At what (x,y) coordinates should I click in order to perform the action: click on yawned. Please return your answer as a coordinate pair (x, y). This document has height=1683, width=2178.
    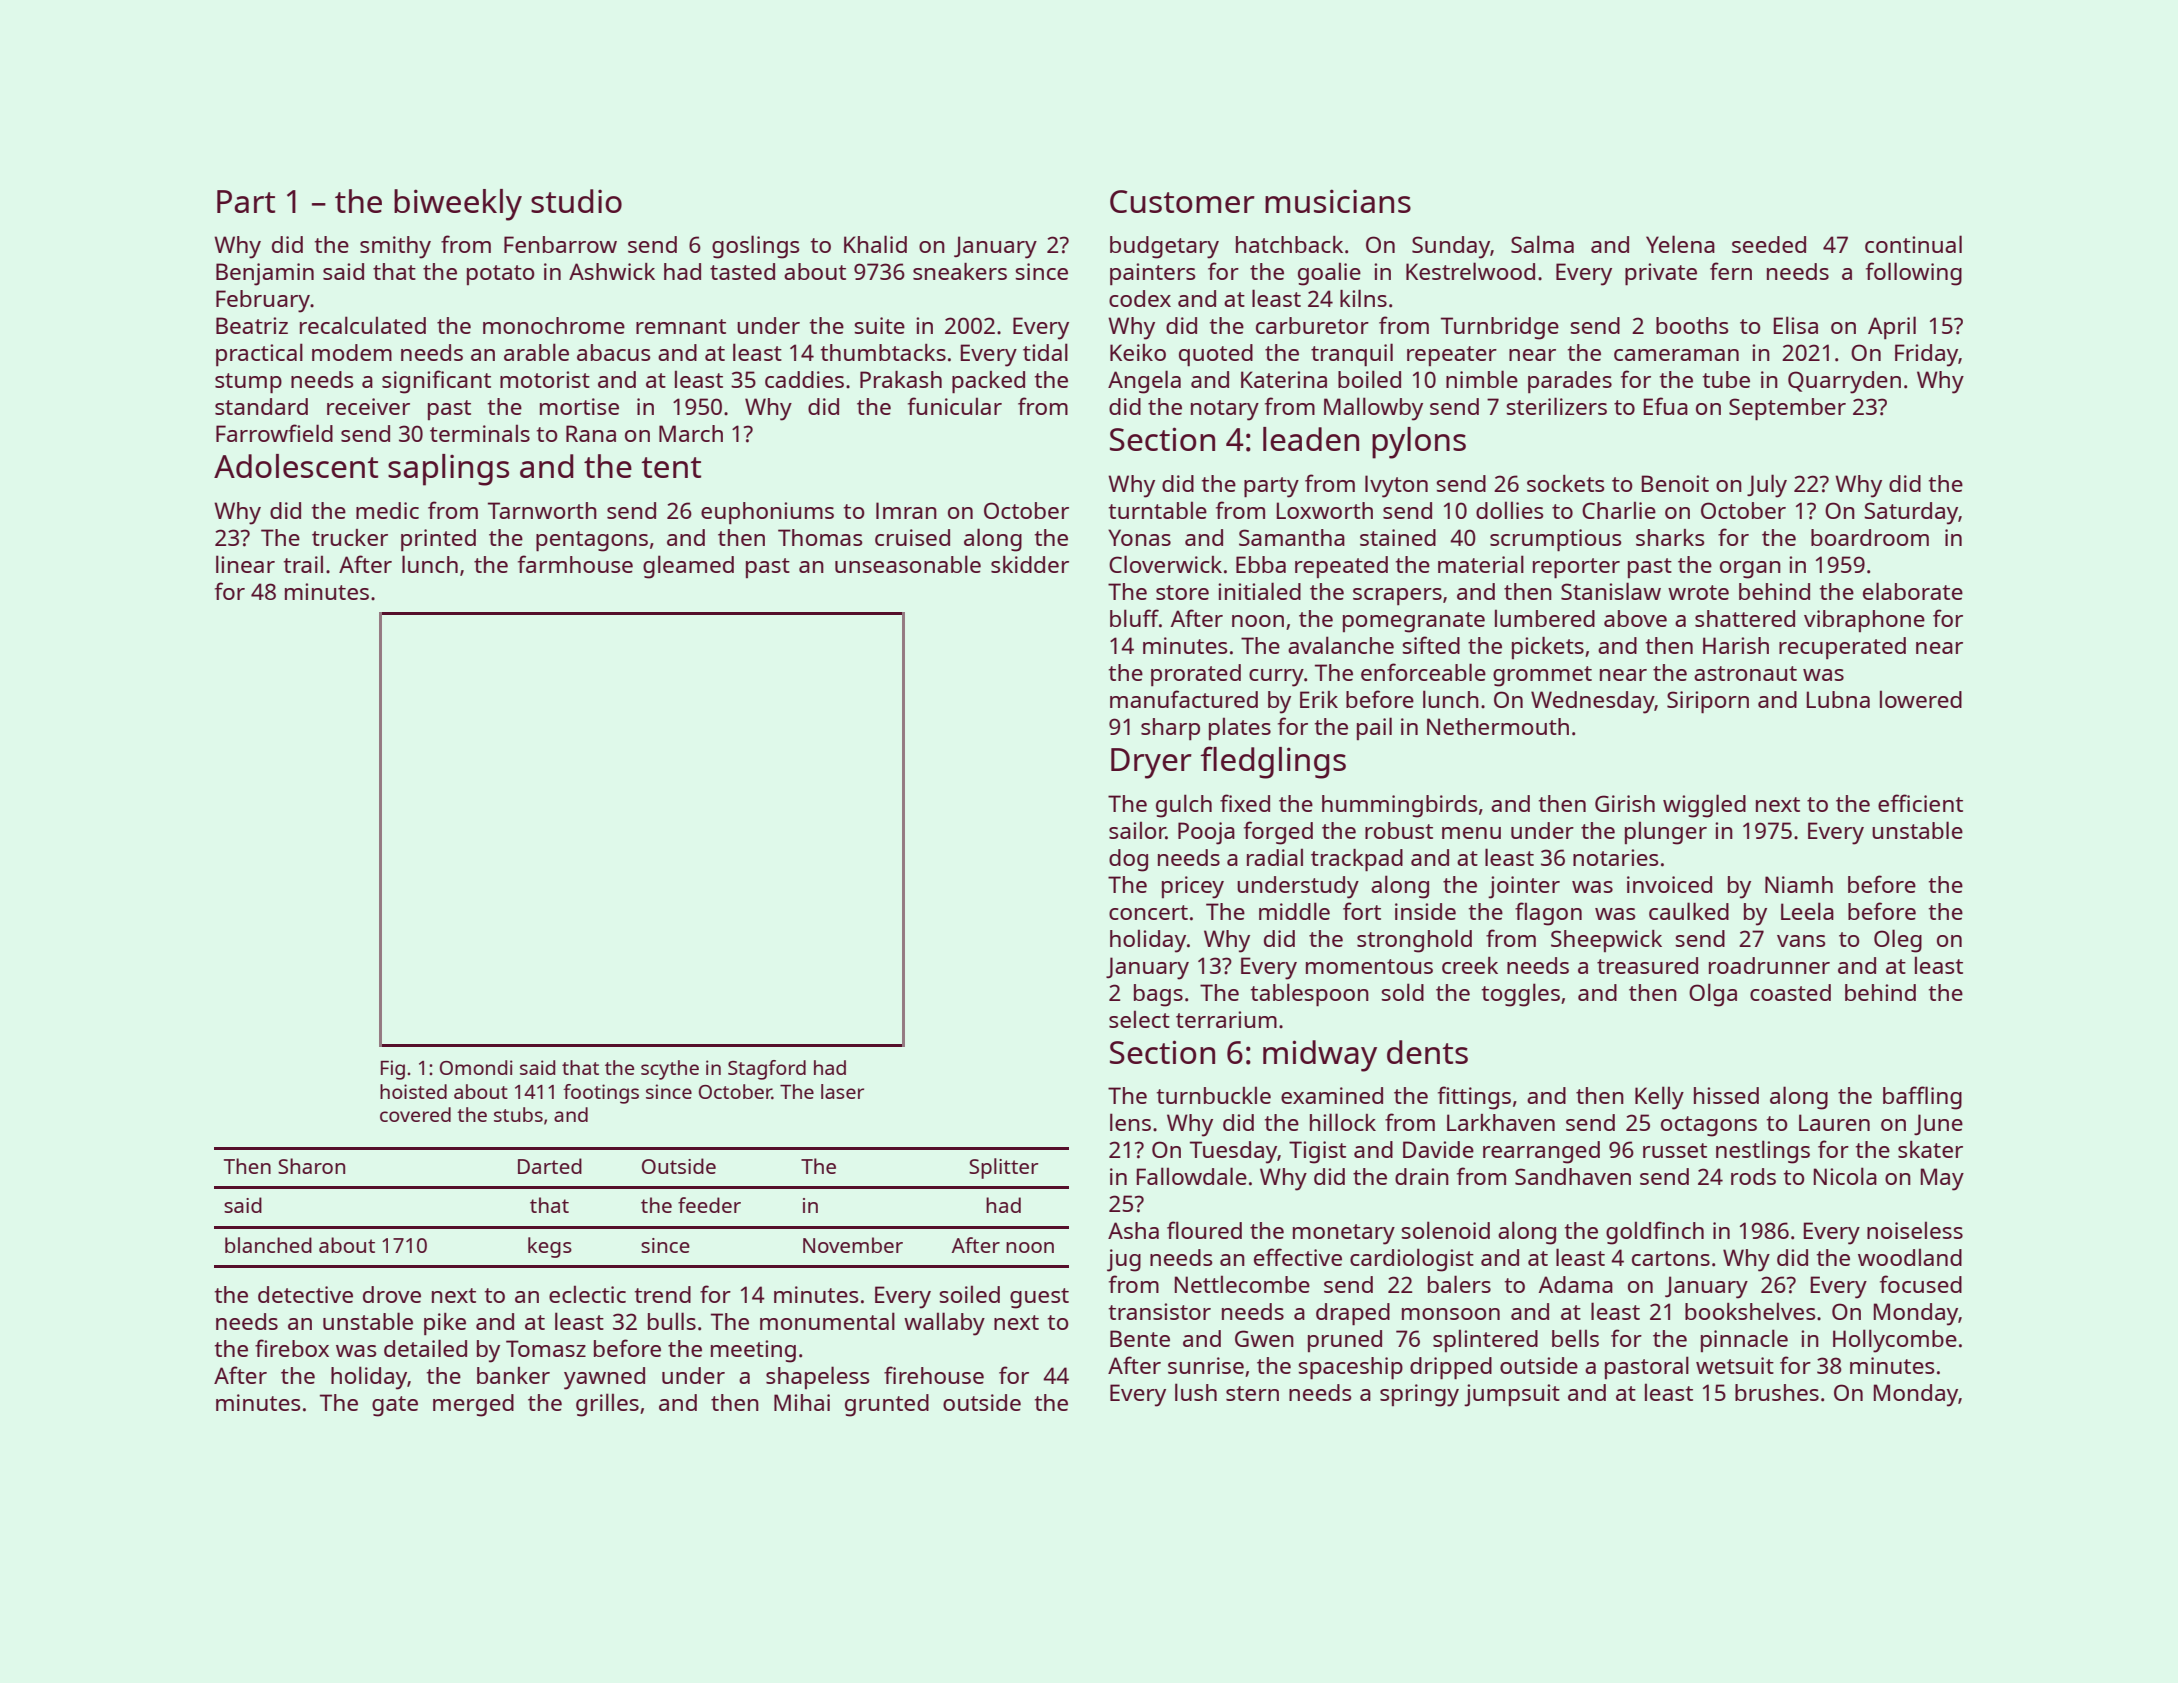
    Looking at the image, I should click on (604, 1378).
